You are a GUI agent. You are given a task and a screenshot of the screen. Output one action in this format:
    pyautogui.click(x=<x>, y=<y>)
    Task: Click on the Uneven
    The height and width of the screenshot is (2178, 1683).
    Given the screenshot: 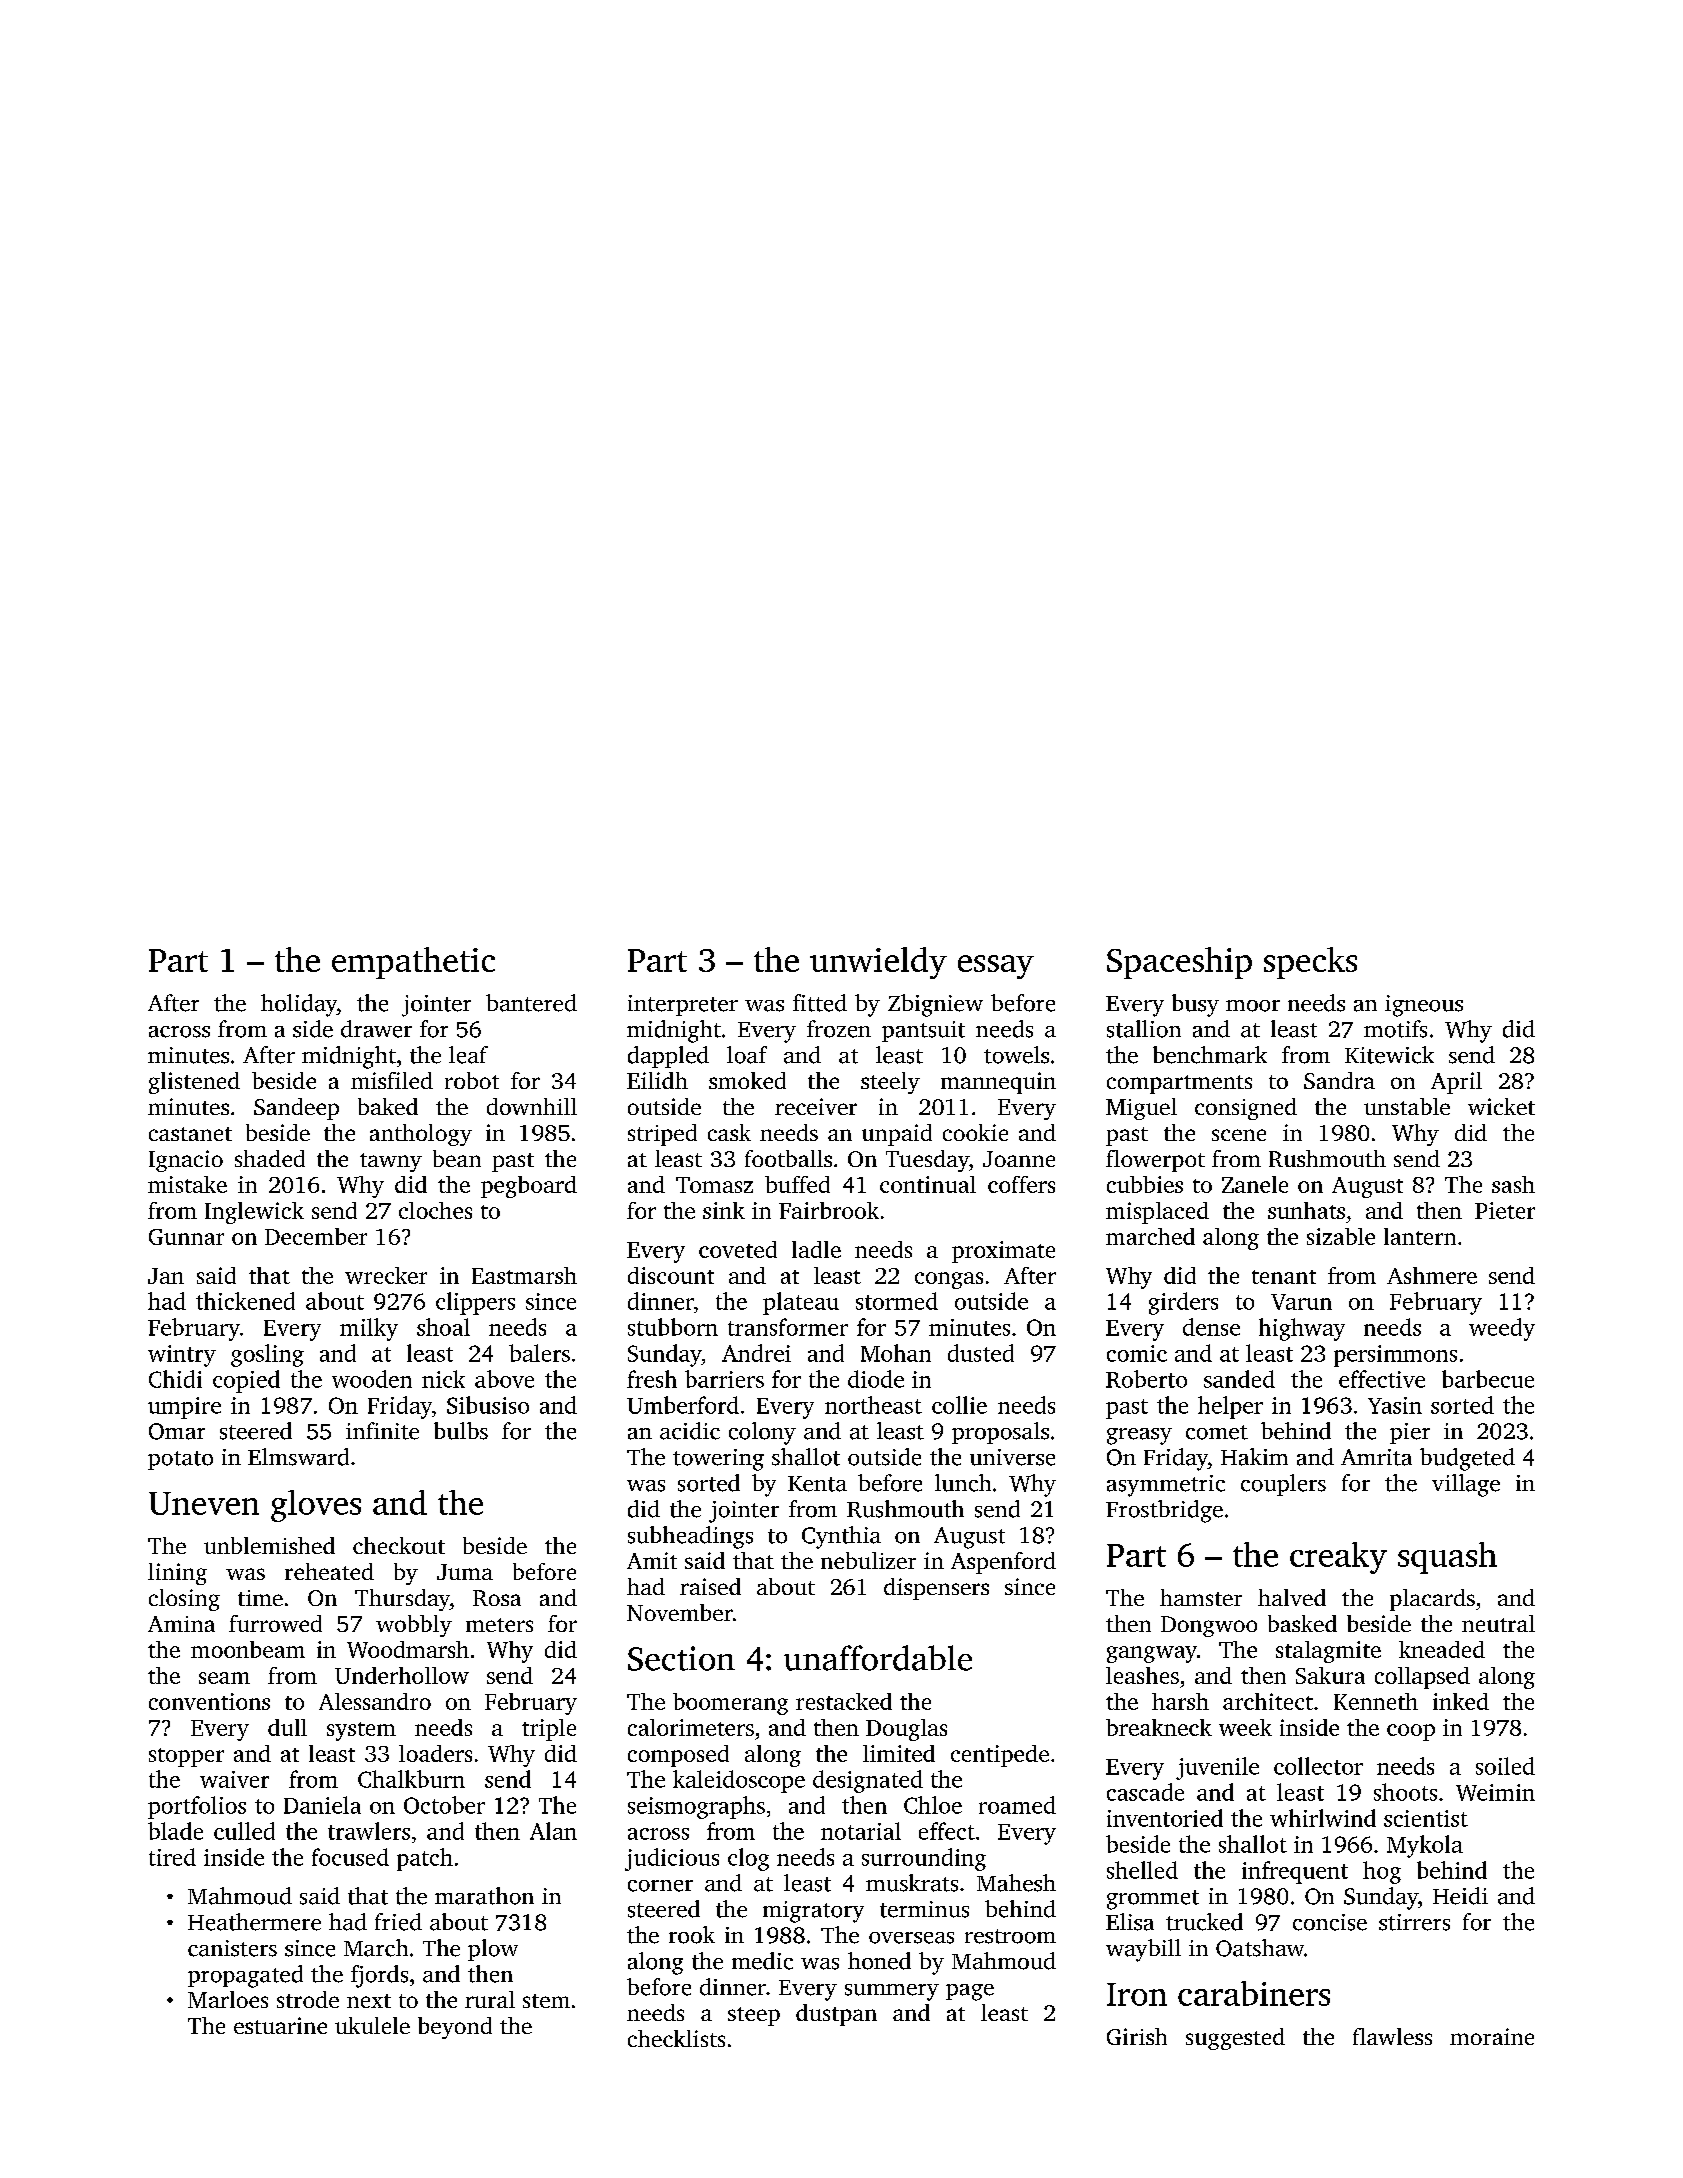 What is the action you would take?
    pyautogui.click(x=204, y=1503)
